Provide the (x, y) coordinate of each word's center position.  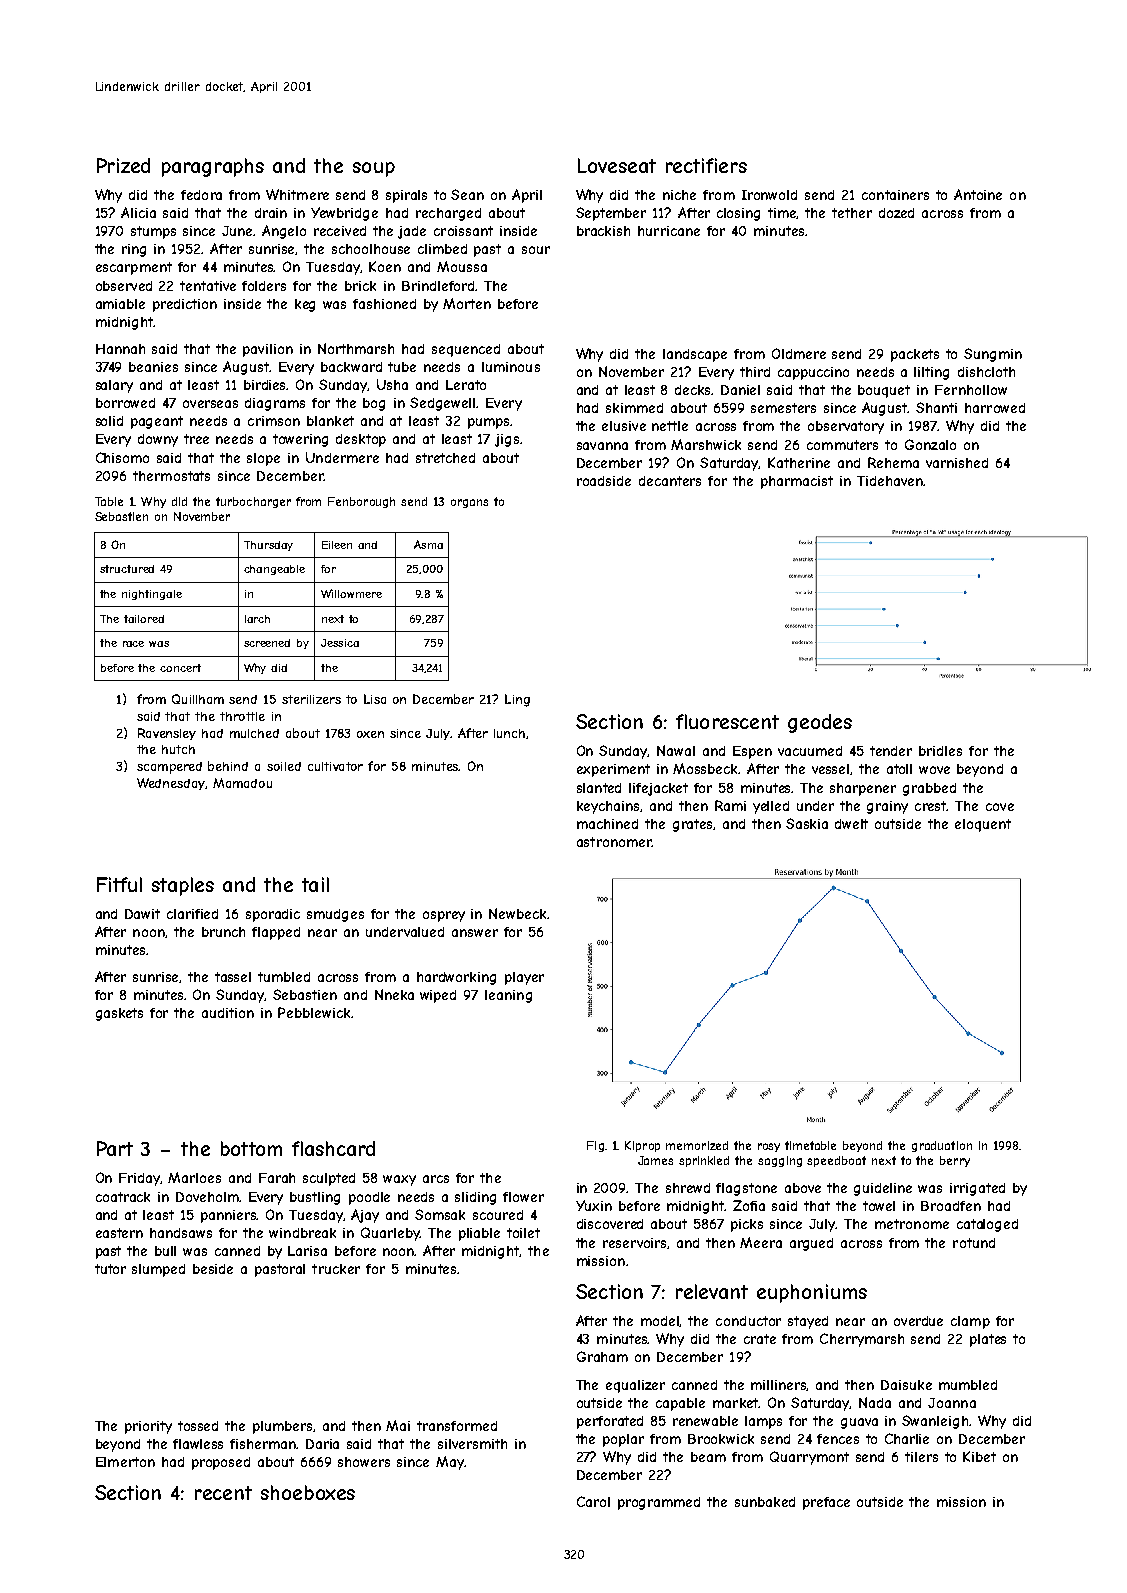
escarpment (134, 268)
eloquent (983, 825)
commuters (842, 445)
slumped (158, 1270)
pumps (488, 423)
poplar (623, 1440)
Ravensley (167, 734)
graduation (942, 1146)
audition (228, 1013)
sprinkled (704, 1161)
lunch (509, 733)
